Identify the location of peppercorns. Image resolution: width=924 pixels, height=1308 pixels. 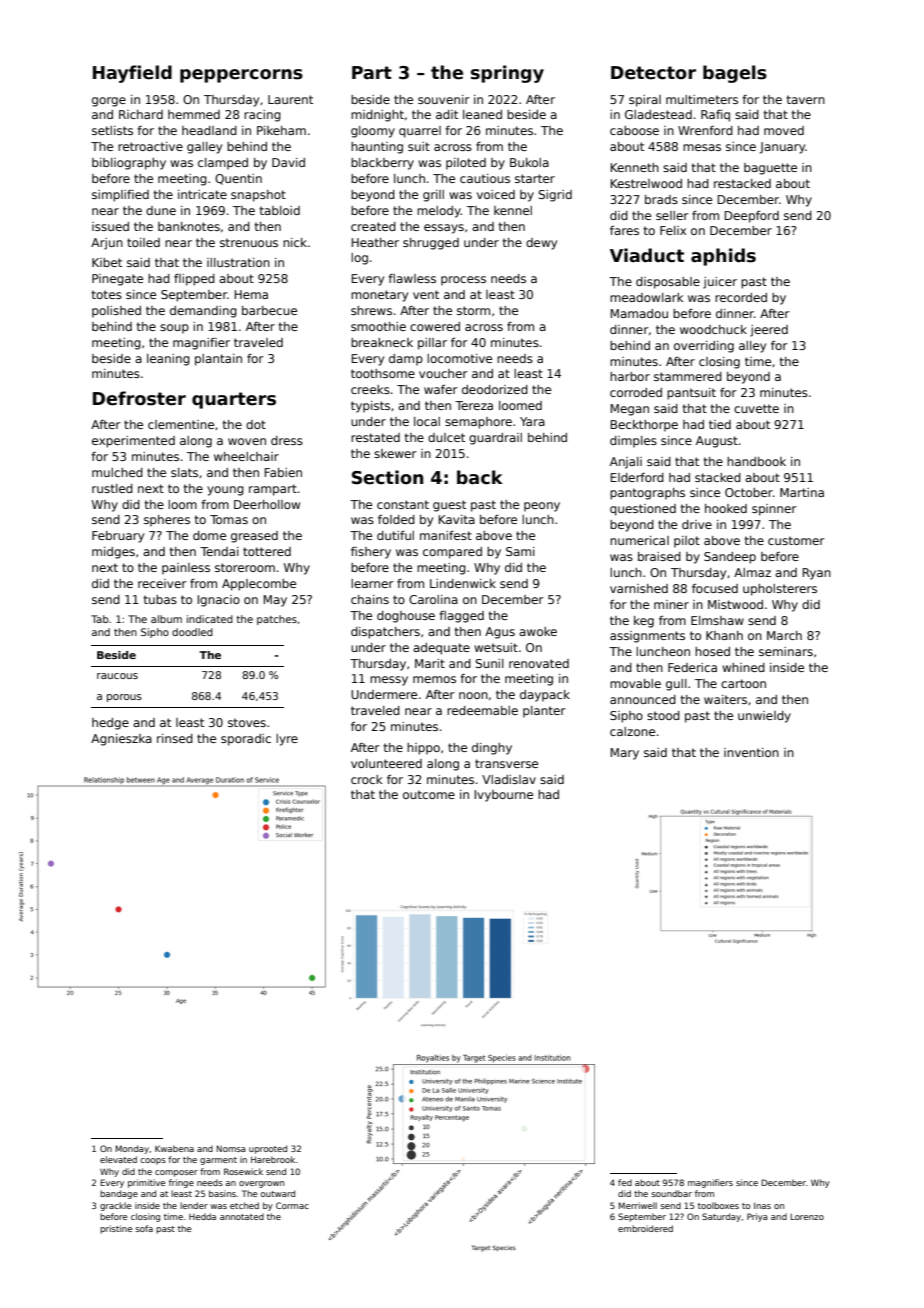
(241, 76).
